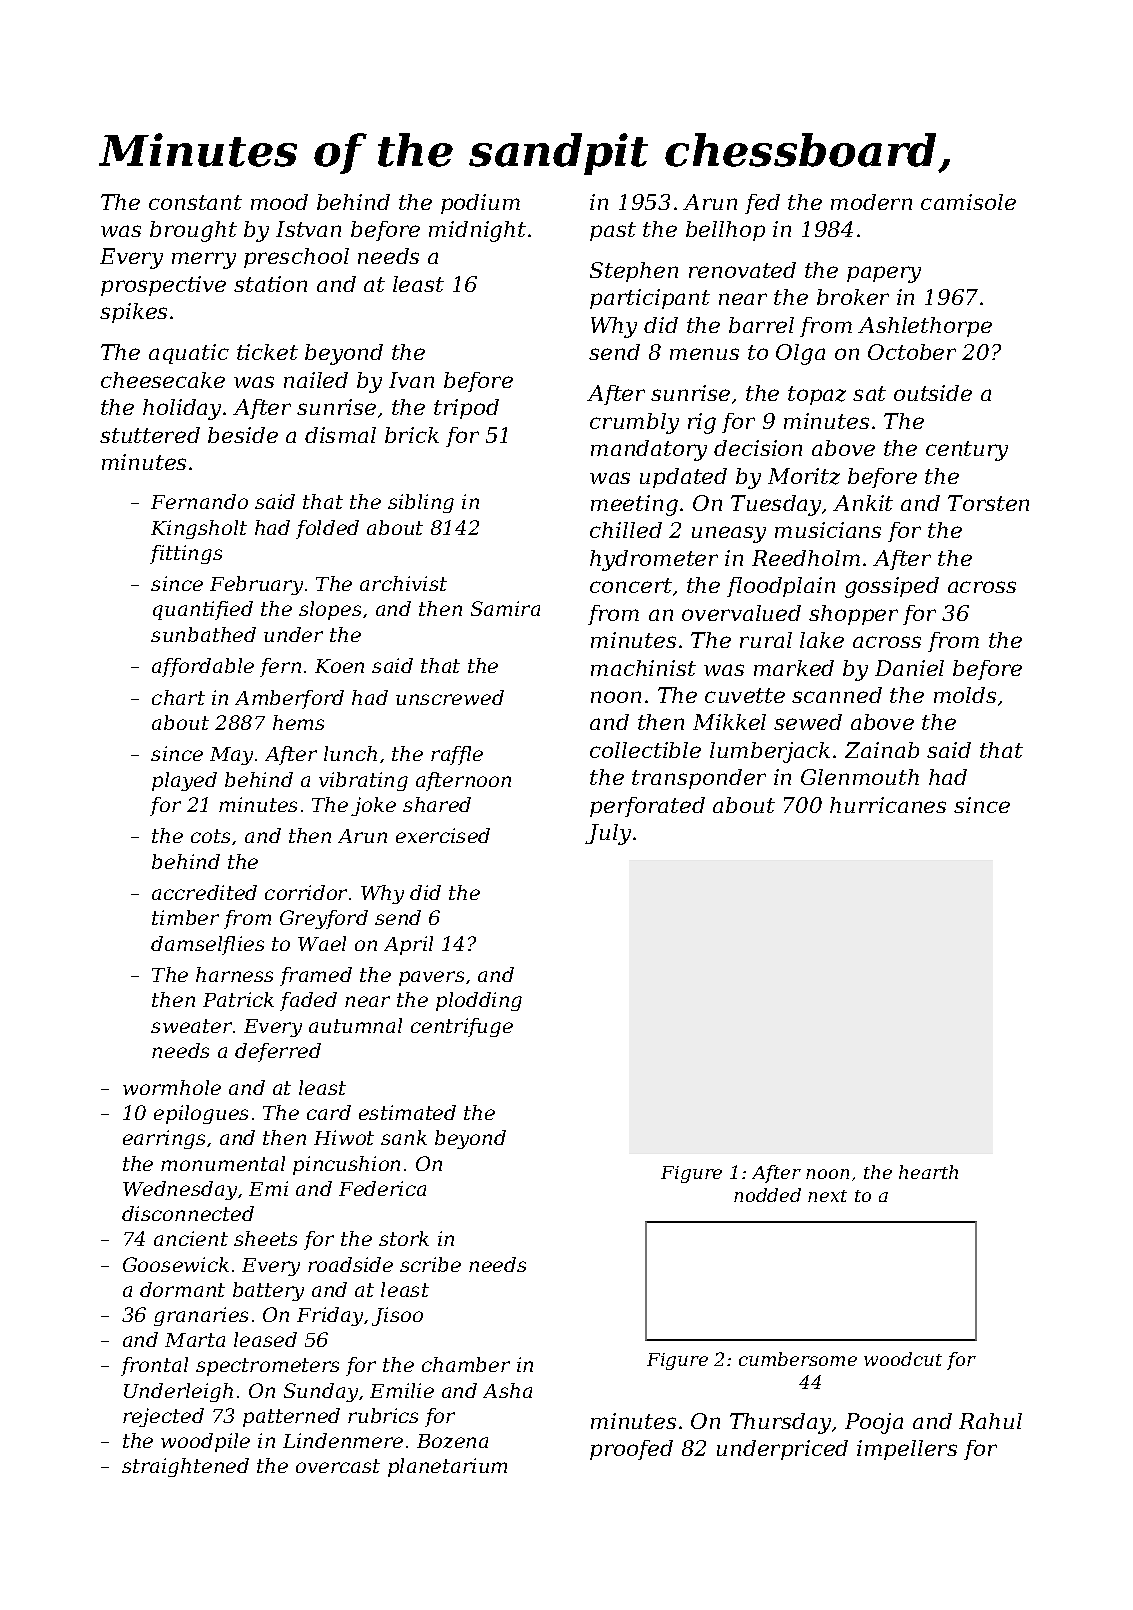 The height and width of the page is (1610, 1133). I want to click on Stephen, so click(634, 272).
